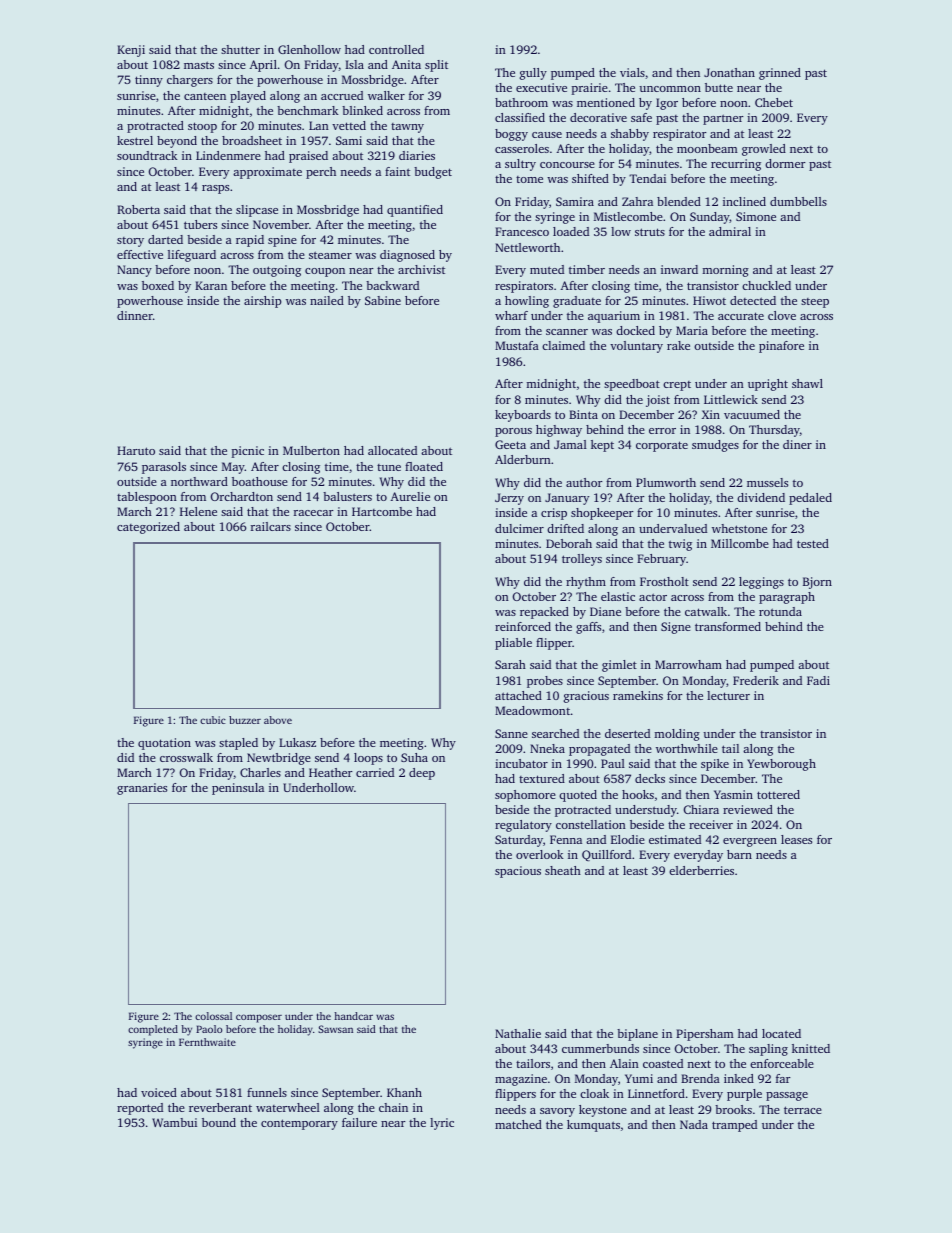 Image resolution: width=952 pixels, height=1233 pixels. What do you see at coordinates (513, 644) in the screenshot?
I see `pliable` at bounding box center [513, 644].
